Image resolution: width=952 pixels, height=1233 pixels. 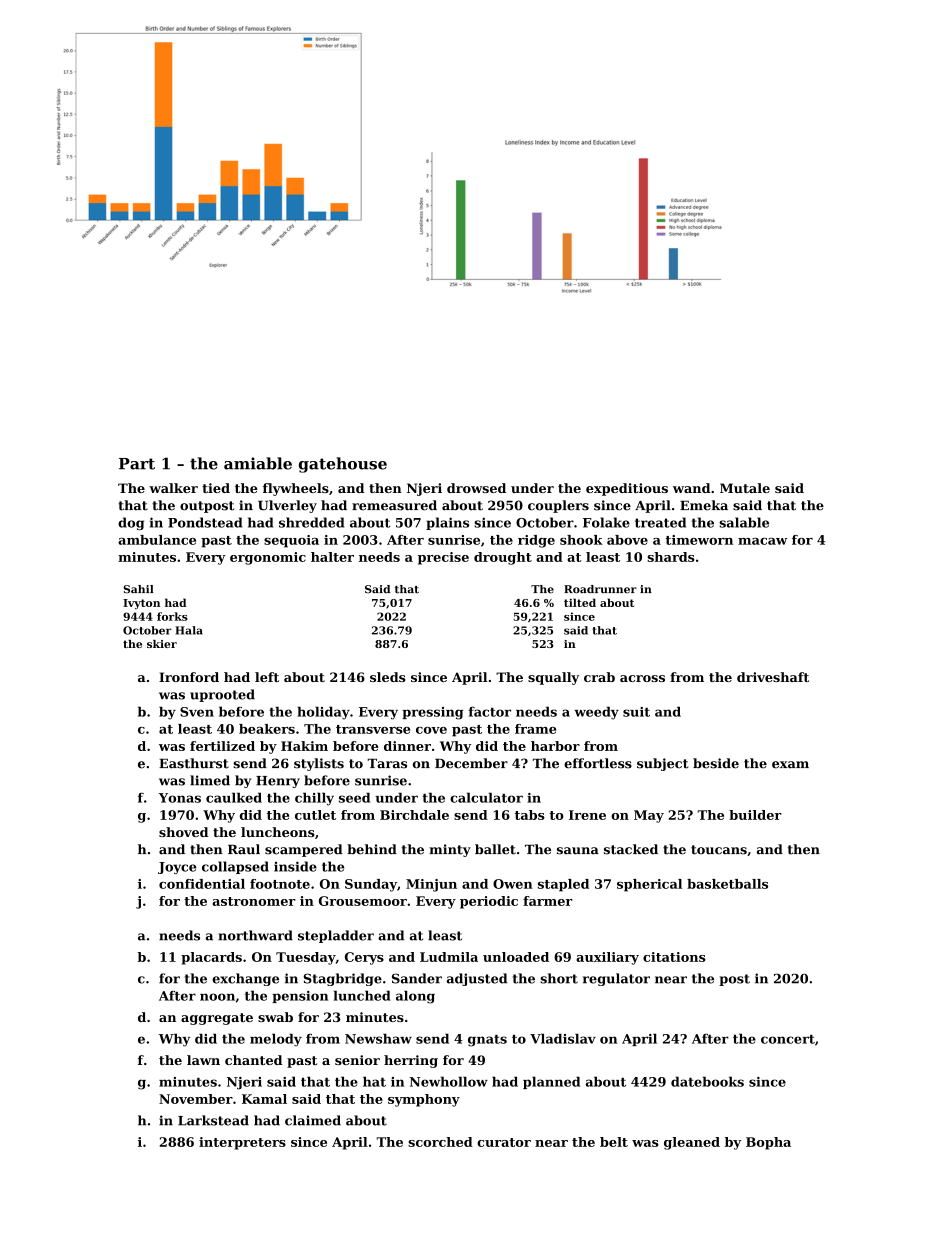 What do you see at coordinates (162, 644) in the screenshot?
I see `skier` at bounding box center [162, 644].
